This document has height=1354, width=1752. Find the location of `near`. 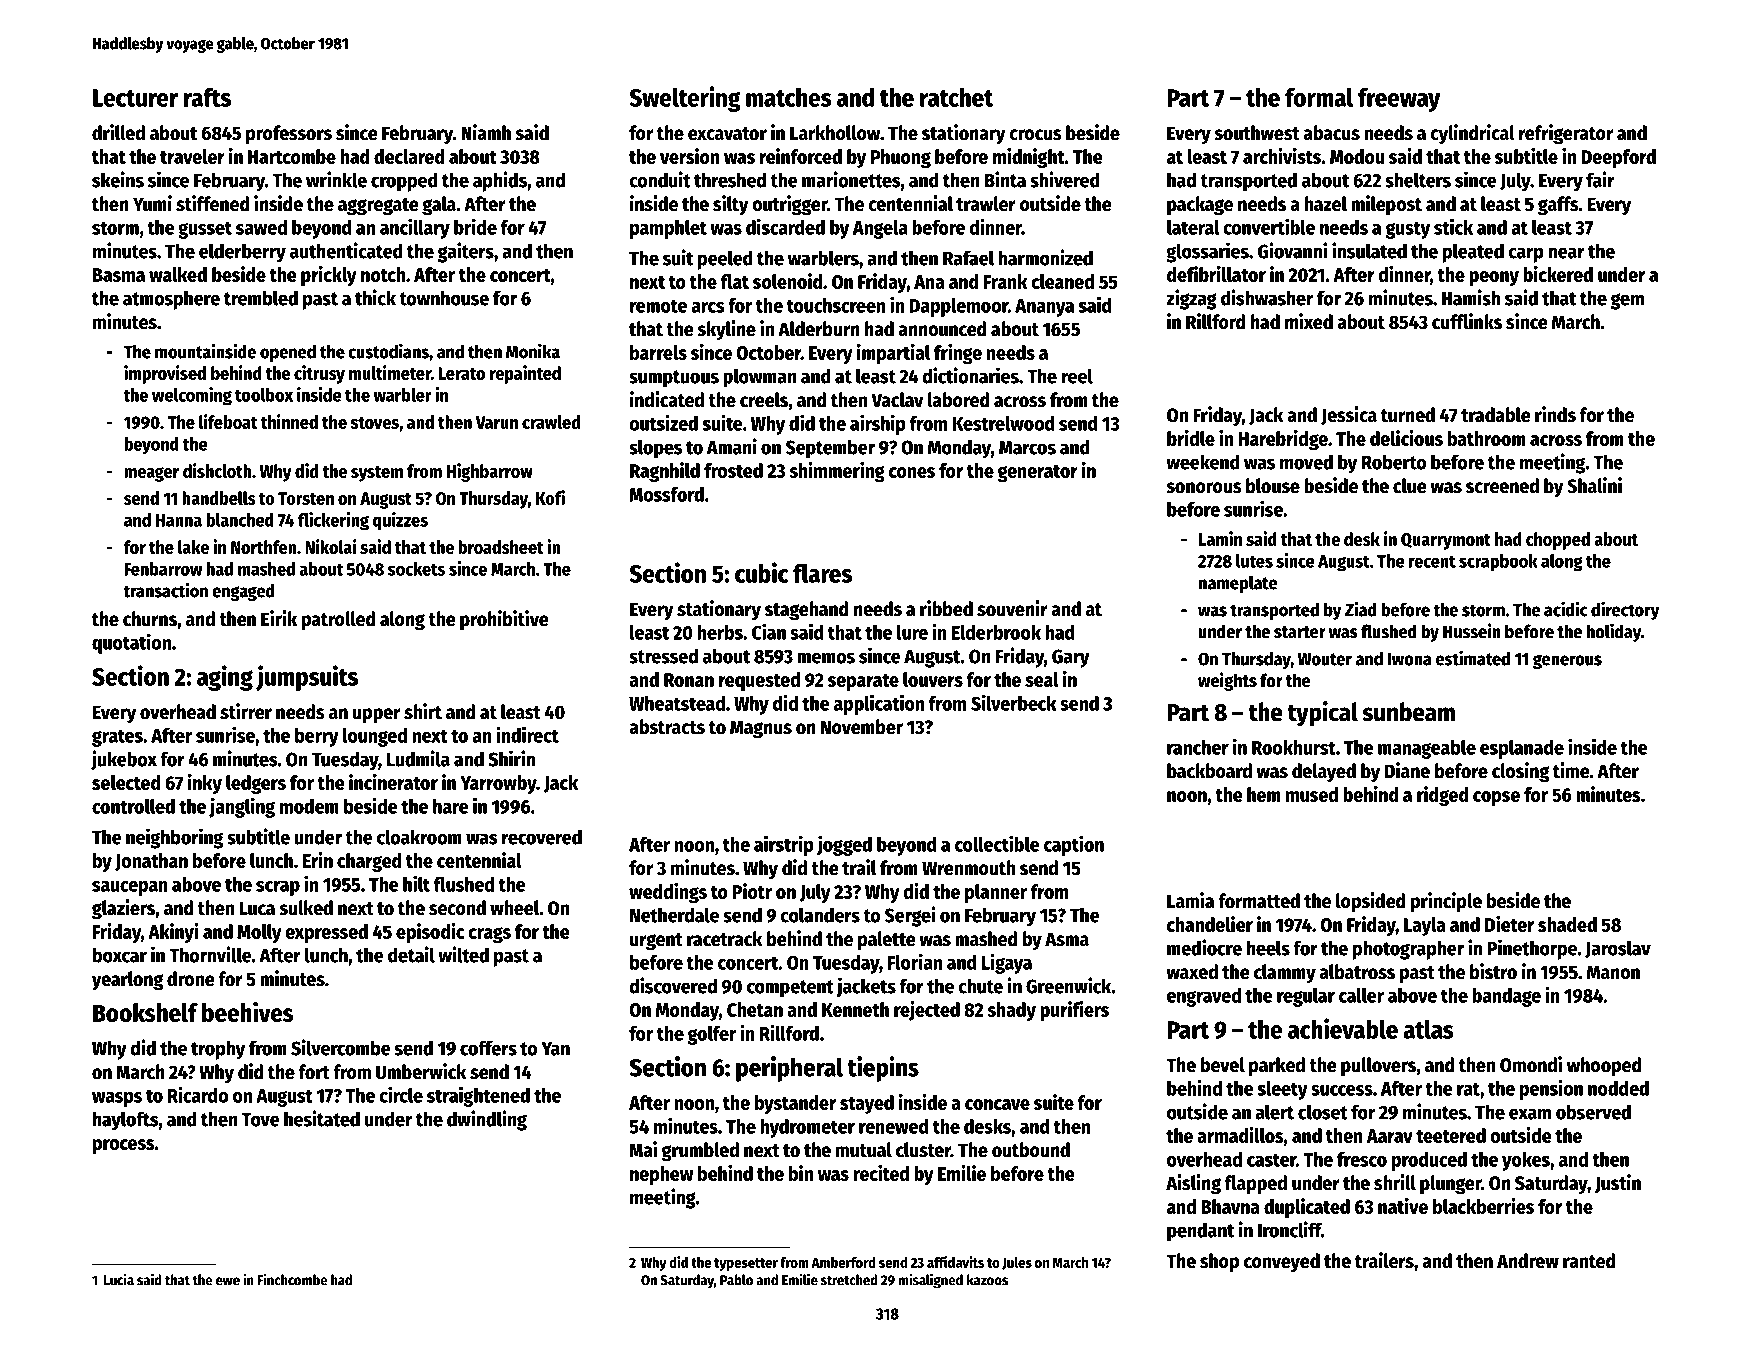

near is located at coordinates (1566, 253).
